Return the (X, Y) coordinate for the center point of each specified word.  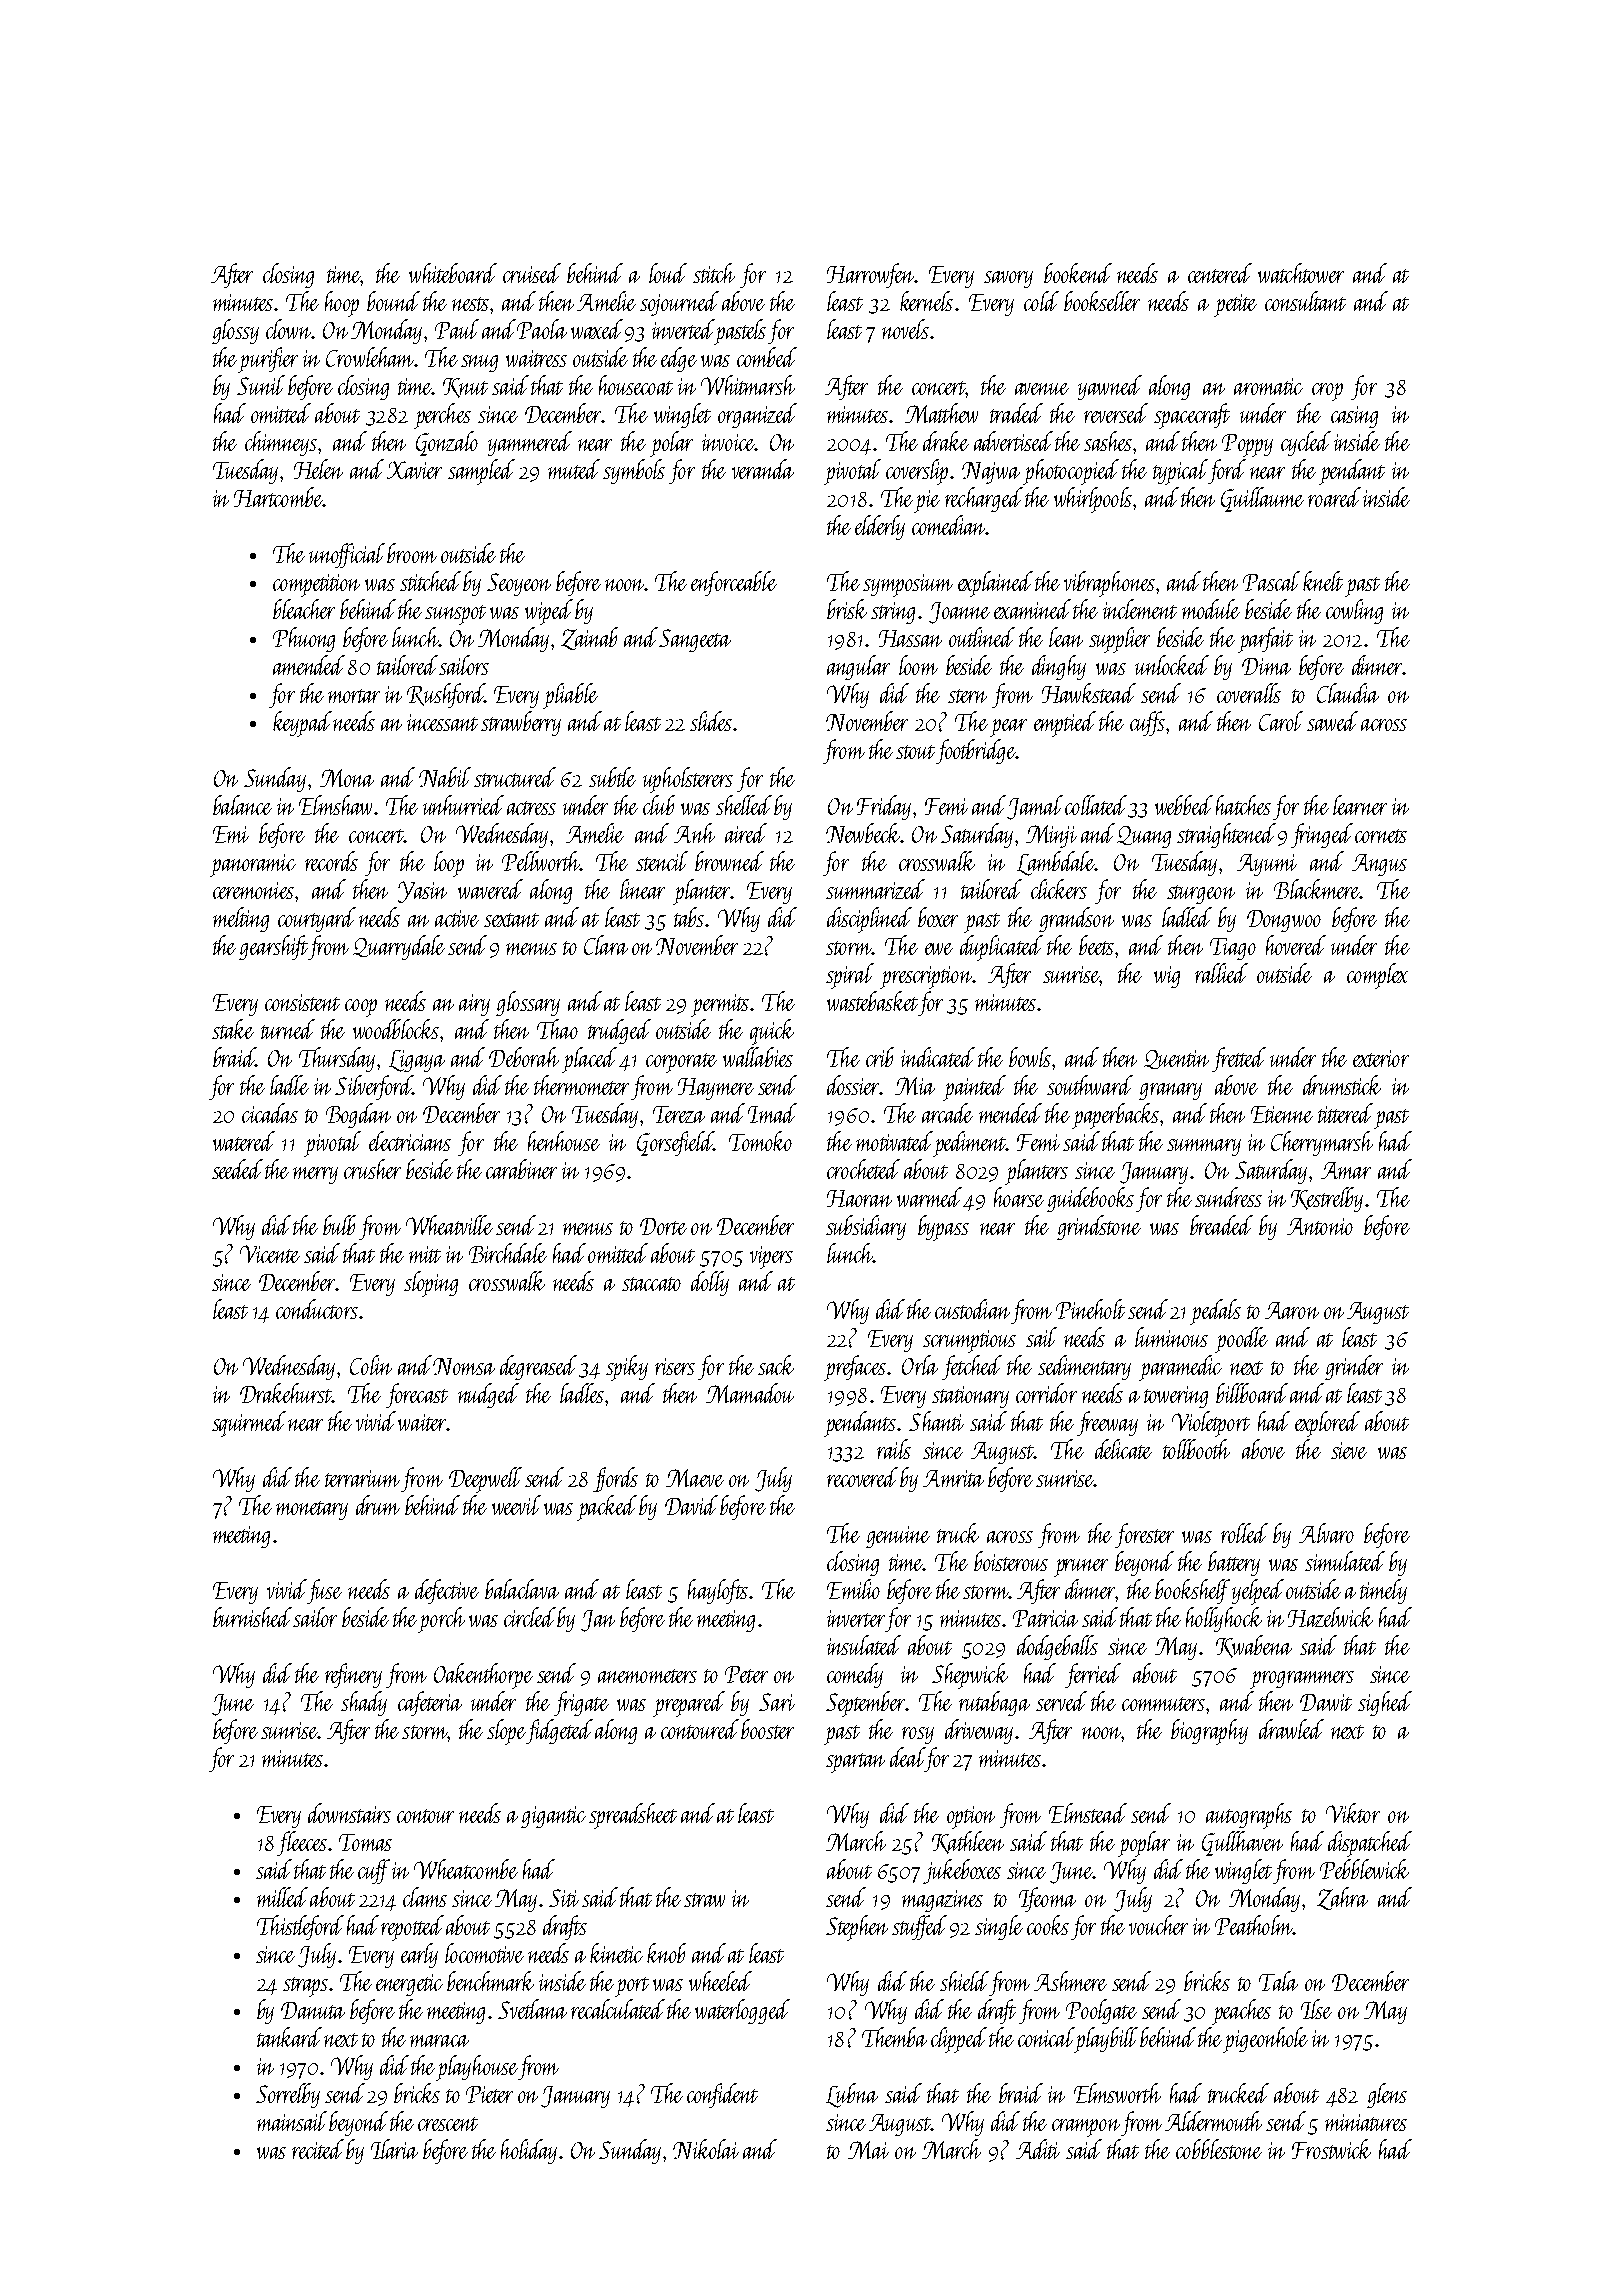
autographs (1249, 1816)
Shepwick (970, 1676)
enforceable (734, 583)
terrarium (362, 1478)
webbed (1184, 805)
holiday (529, 2151)
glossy (235, 331)
